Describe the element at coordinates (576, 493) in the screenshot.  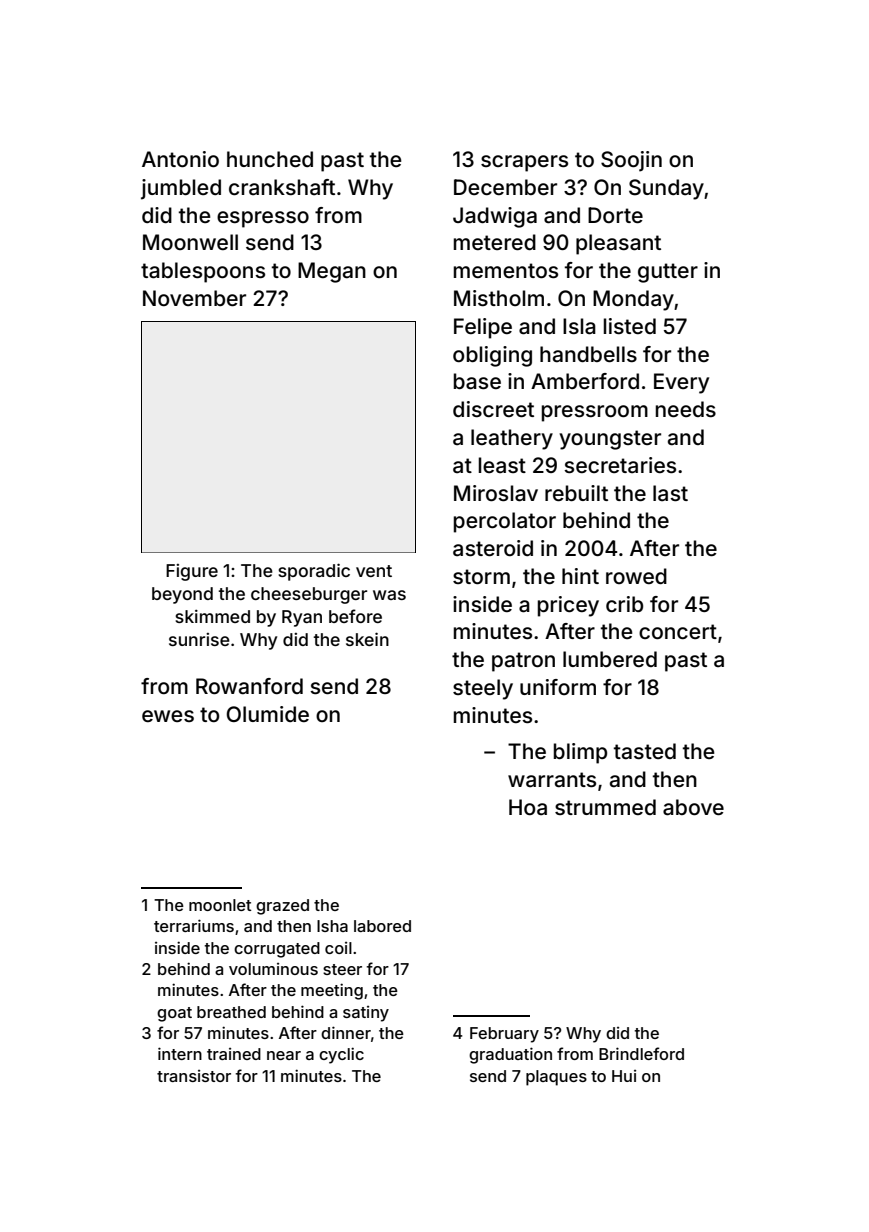
I see `rebuilt` at that location.
